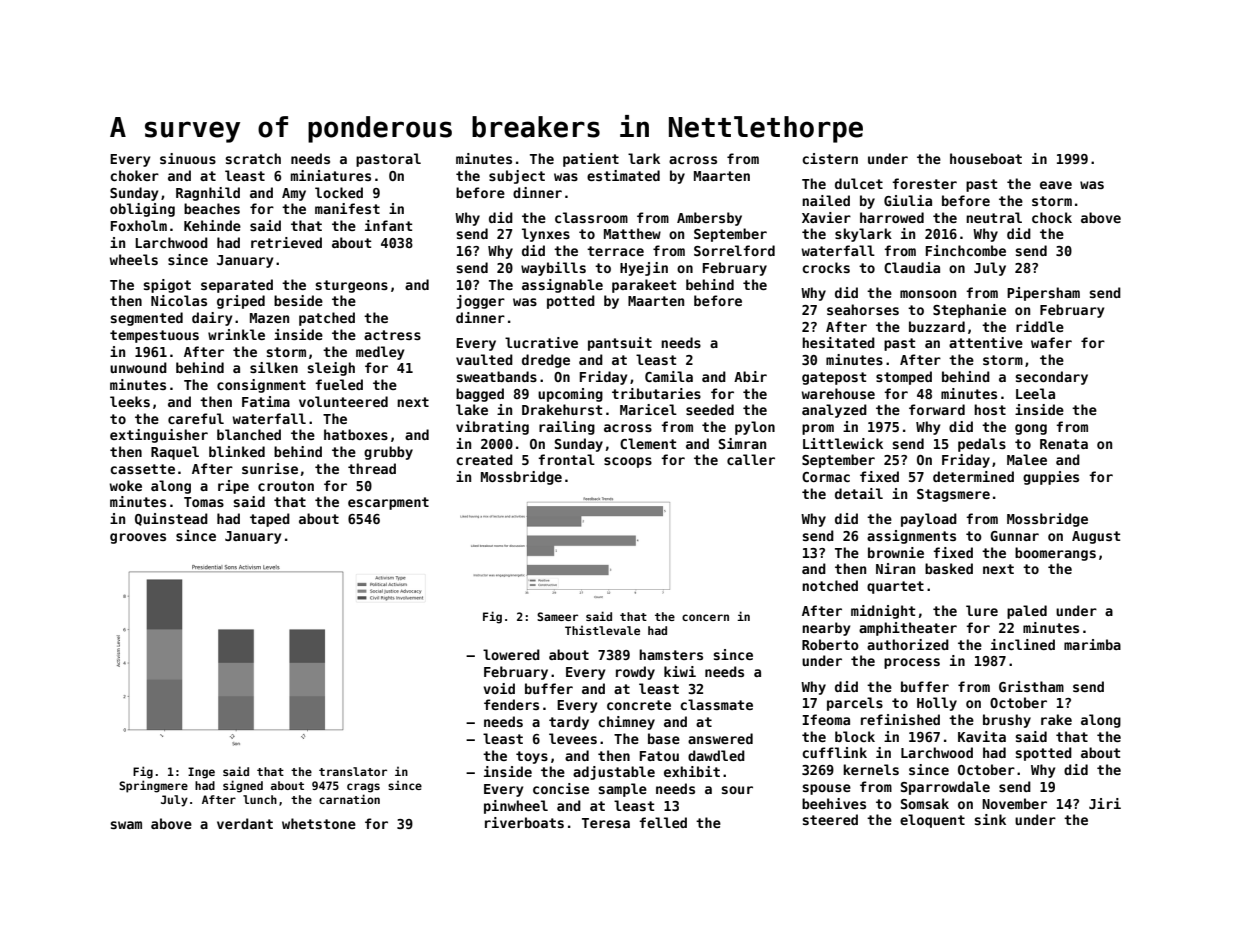 This image has width=1233, height=952. Describe the element at coordinates (895, 587) in the image. I see `quartet` at that location.
